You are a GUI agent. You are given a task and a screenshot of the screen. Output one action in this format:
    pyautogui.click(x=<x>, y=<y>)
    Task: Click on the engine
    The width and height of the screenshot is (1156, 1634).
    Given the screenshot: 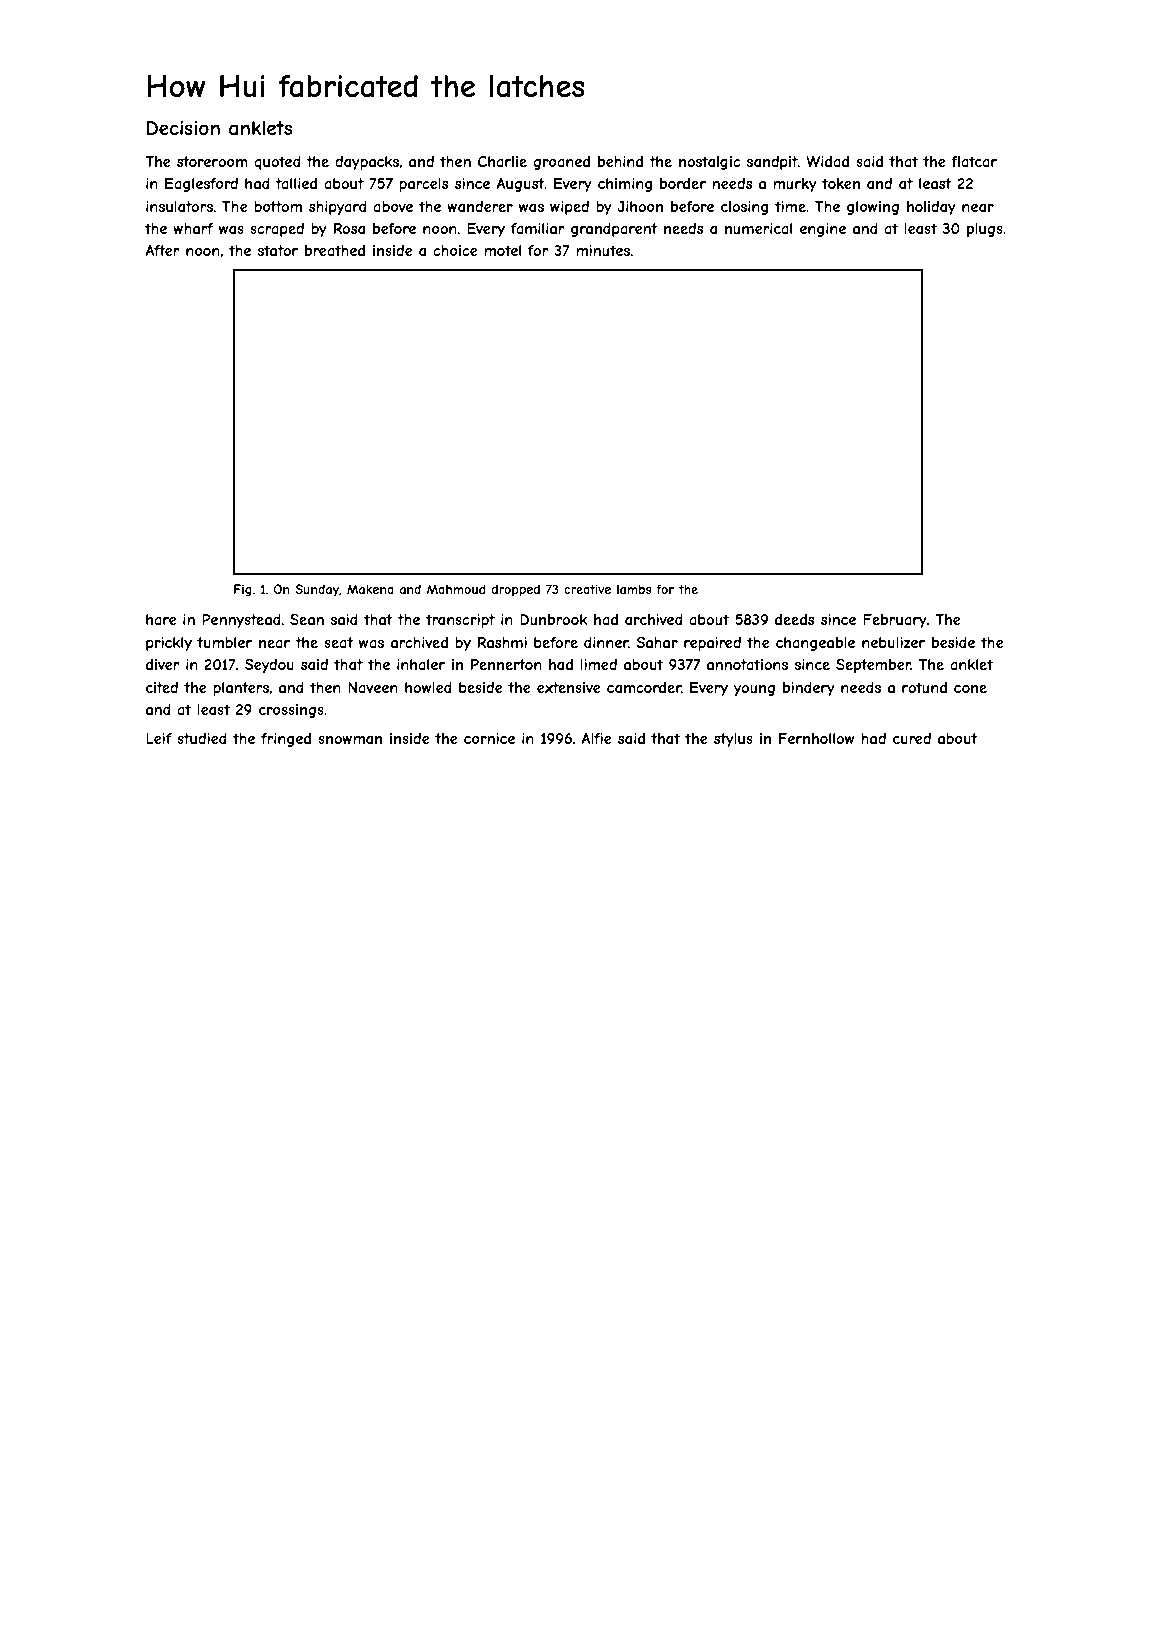 What is the action you would take?
    pyautogui.click(x=823, y=230)
